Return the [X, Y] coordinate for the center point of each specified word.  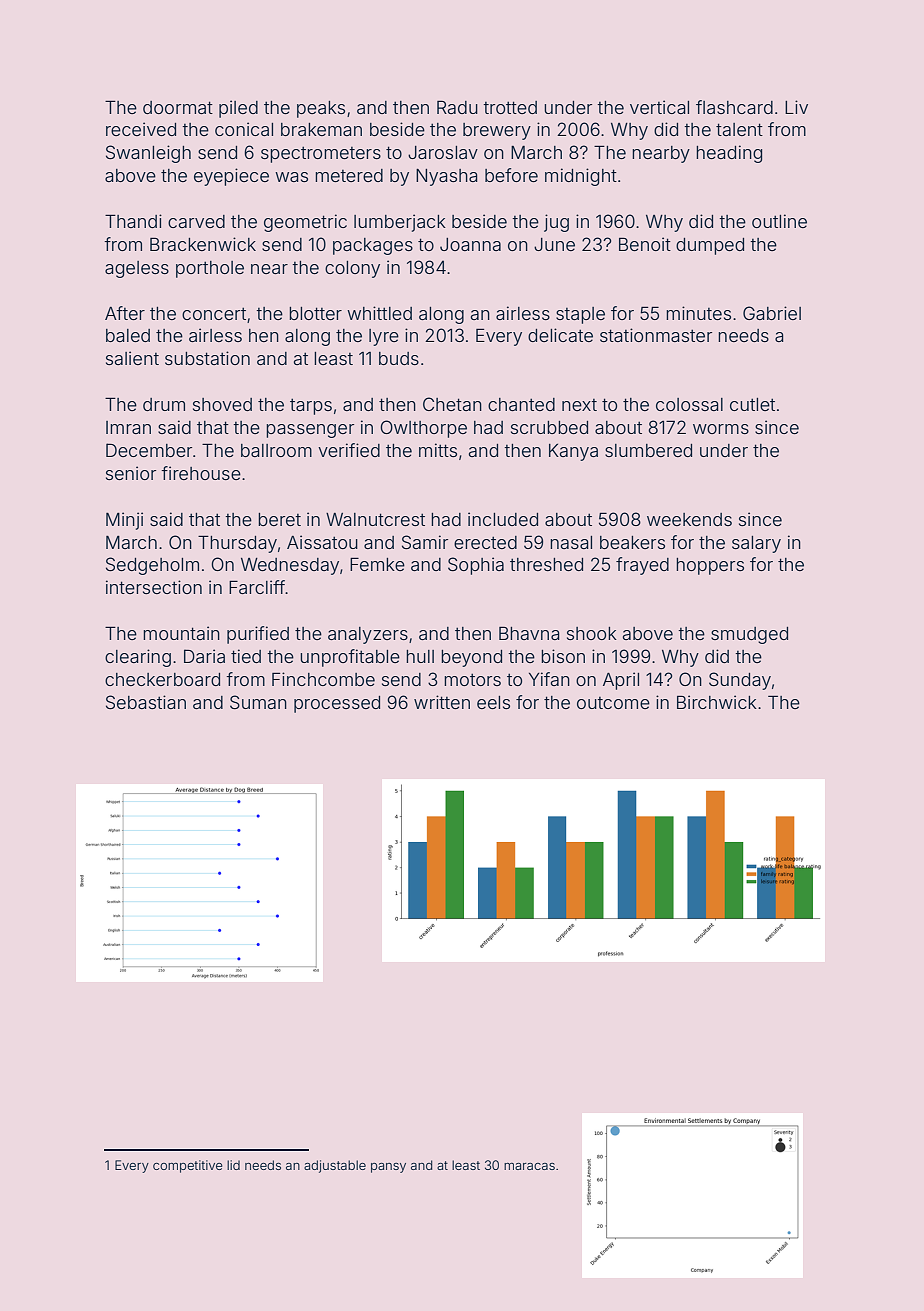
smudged [749, 635]
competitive [187, 1166]
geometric [305, 223]
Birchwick [717, 702]
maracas [529, 1166]
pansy [388, 1168]
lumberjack [400, 223]
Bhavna [529, 633]
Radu [457, 107]
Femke [377, 564]
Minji [124, 521]
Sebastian [146, 702]
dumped [710, 246]
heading [729, 154]
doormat [178, 107]
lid [233, 1165]
